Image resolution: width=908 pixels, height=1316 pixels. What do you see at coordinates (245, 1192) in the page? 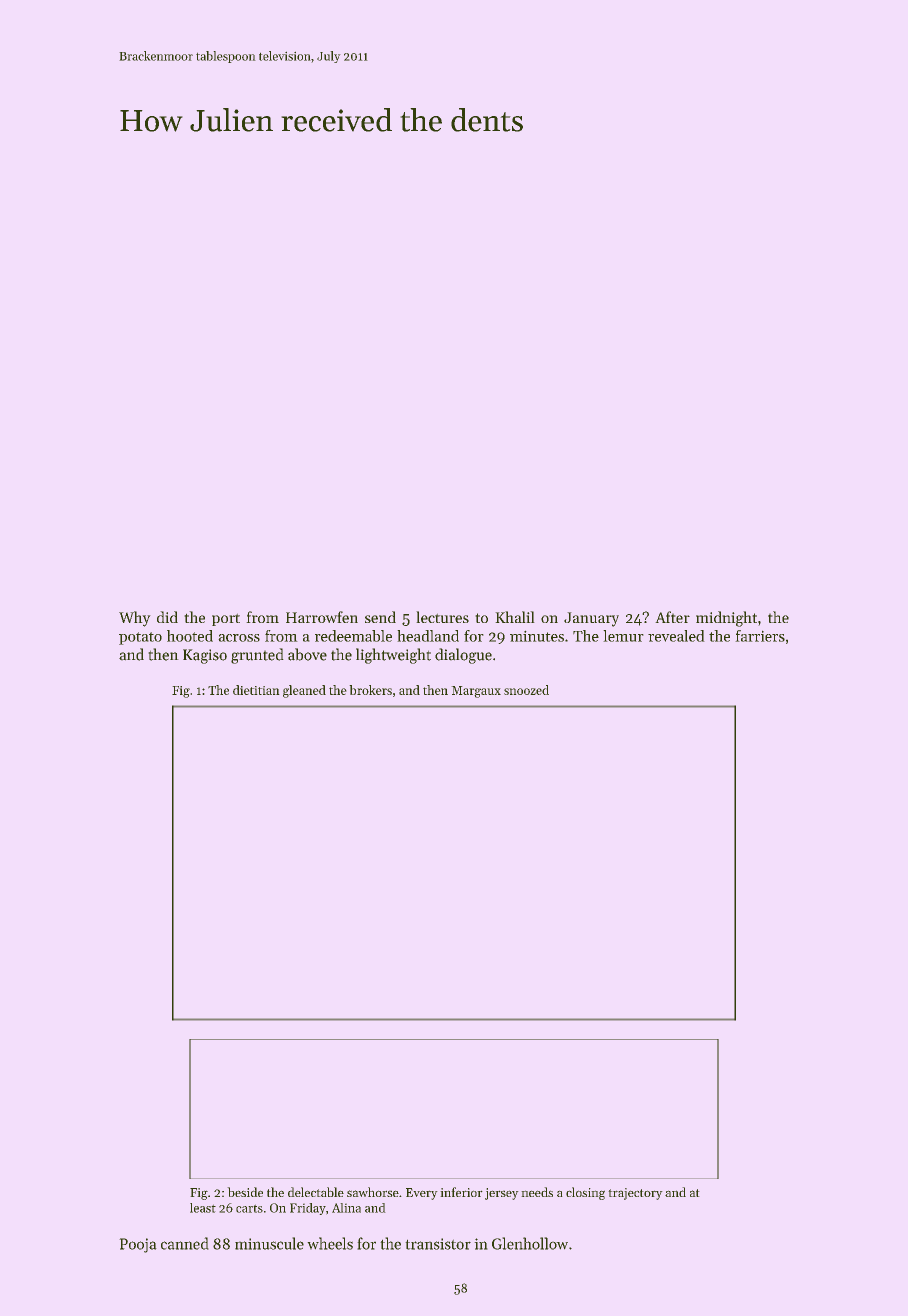
I see `beside` at bounding box center [245, 1192].
